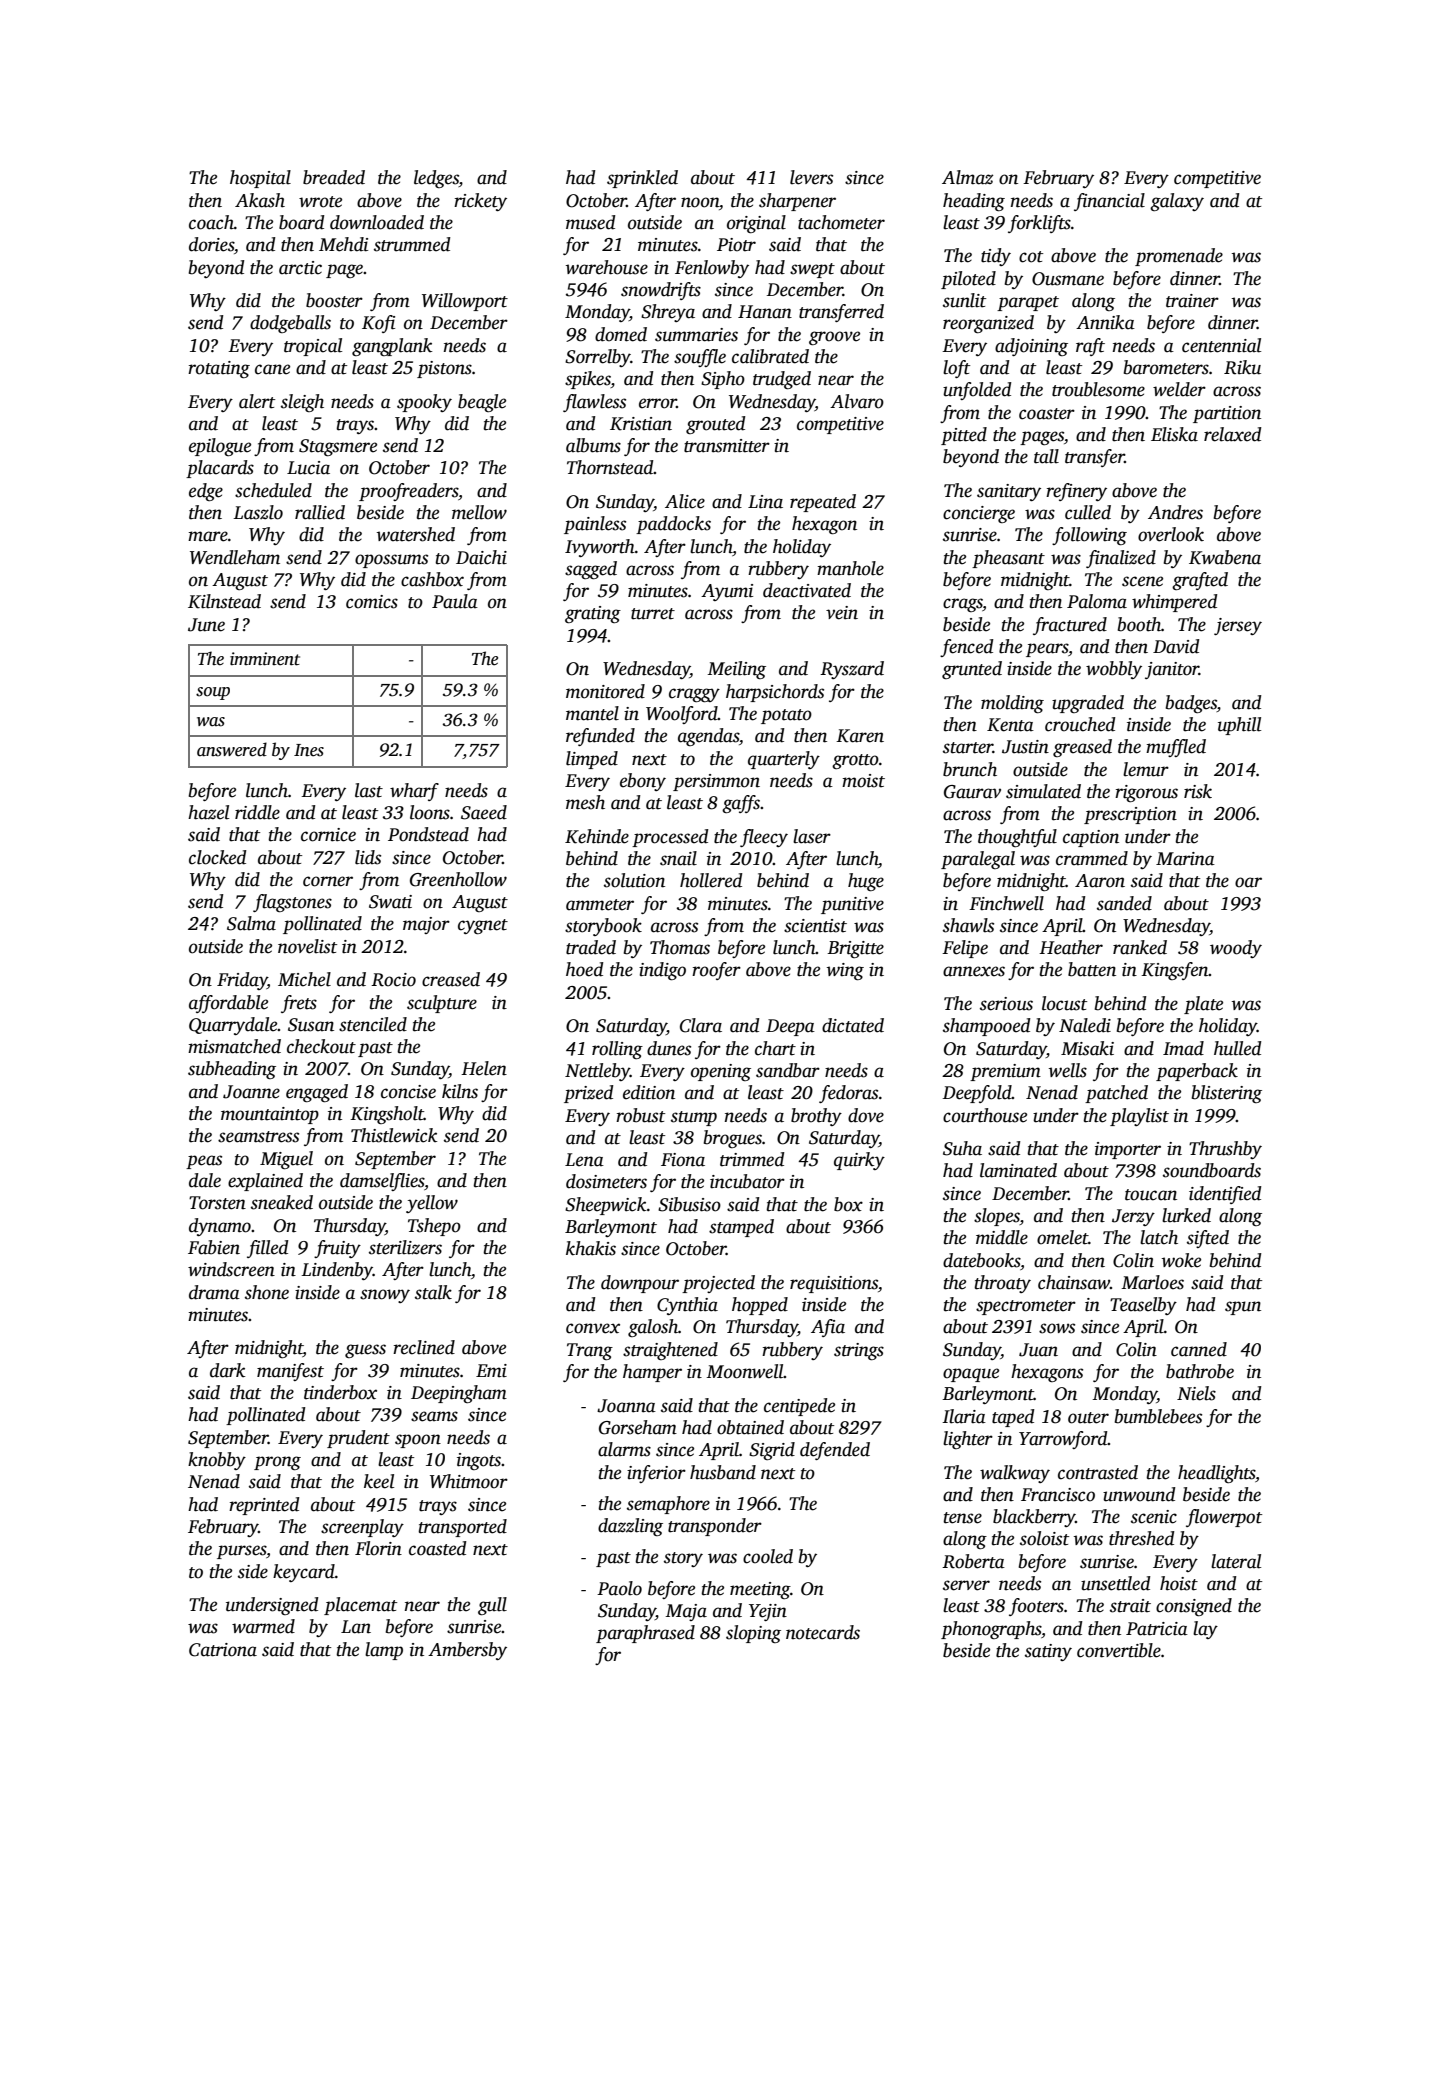 This screenshot has height=2100, width=1450. I want to click on levers, so click(811, 177).
